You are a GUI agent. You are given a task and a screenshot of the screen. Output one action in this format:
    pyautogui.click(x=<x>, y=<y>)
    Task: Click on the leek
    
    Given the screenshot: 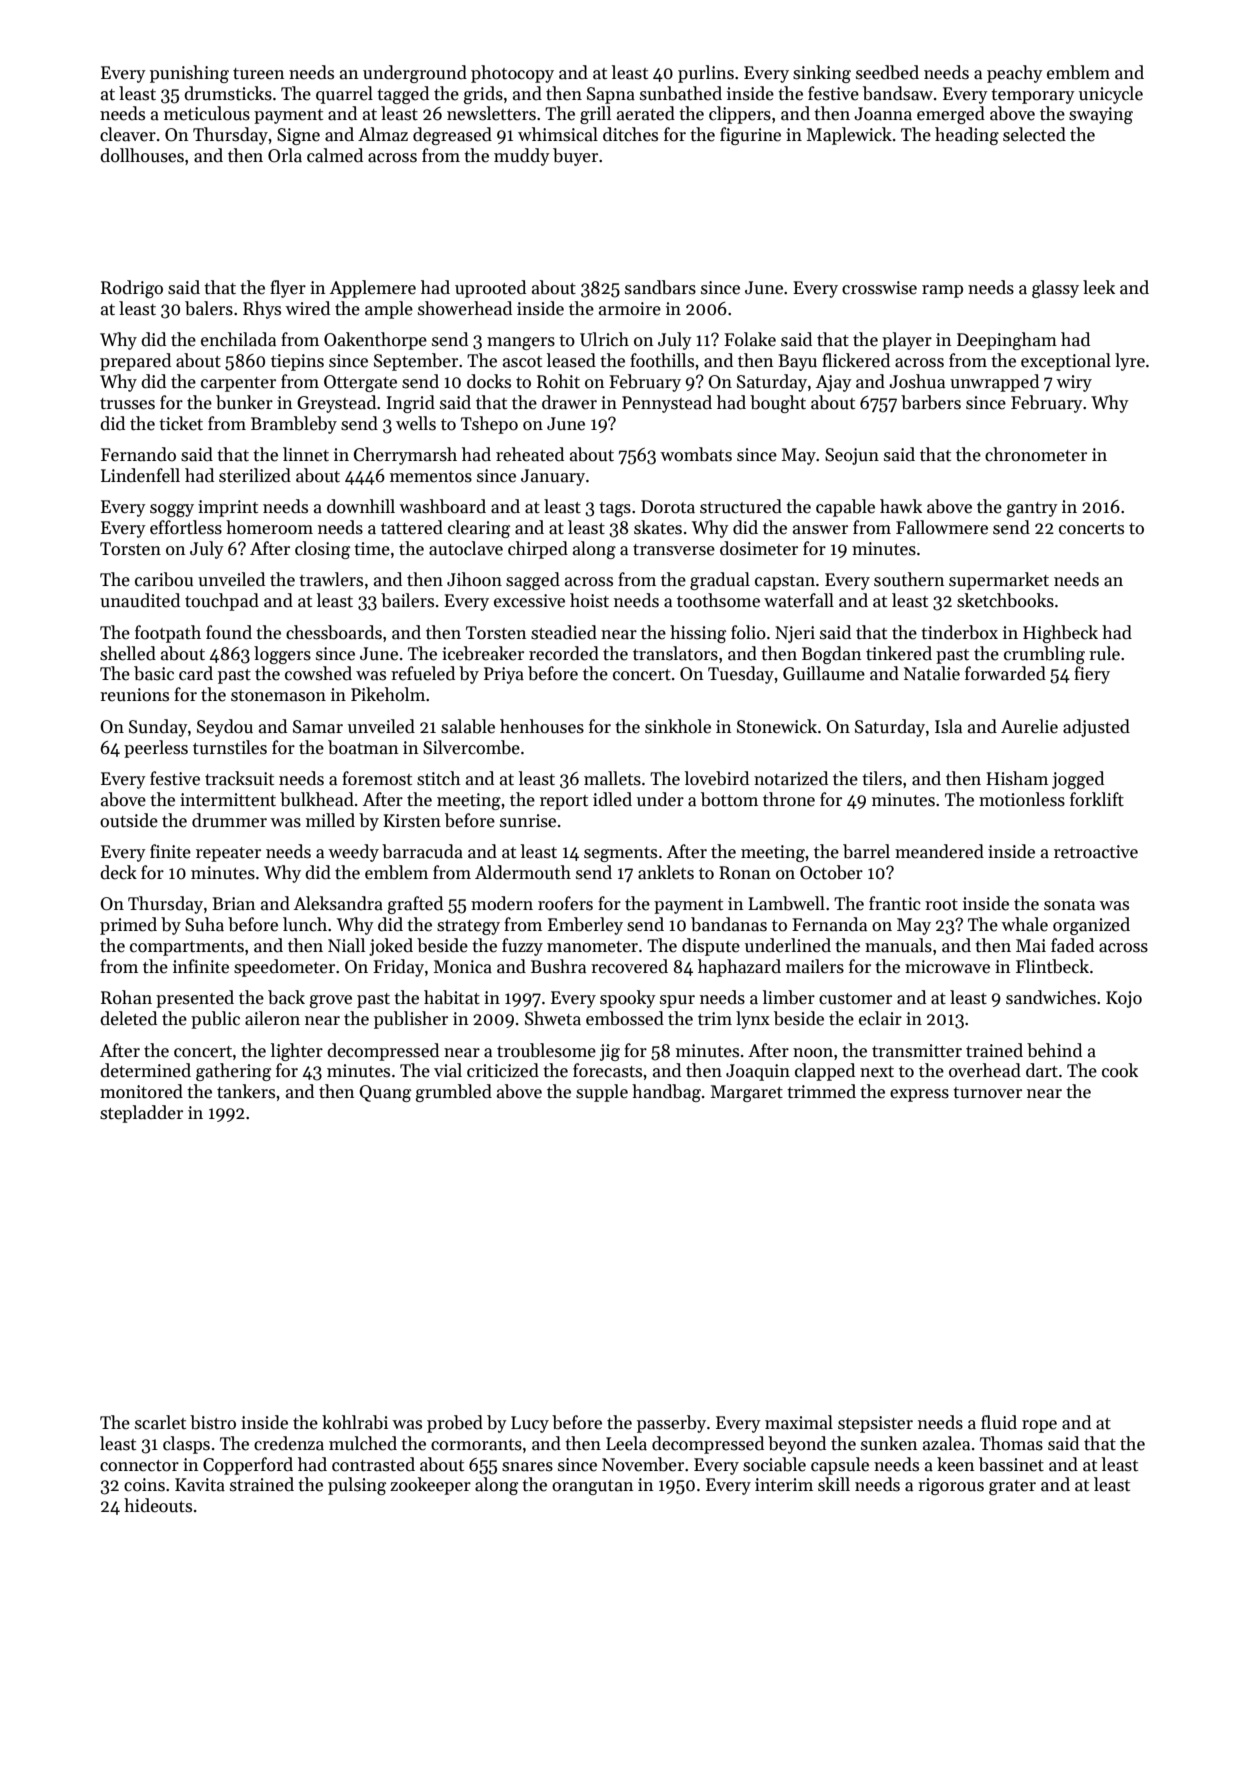 What is the action you would take?
    pyautogui.click(x=1099, y=287)
